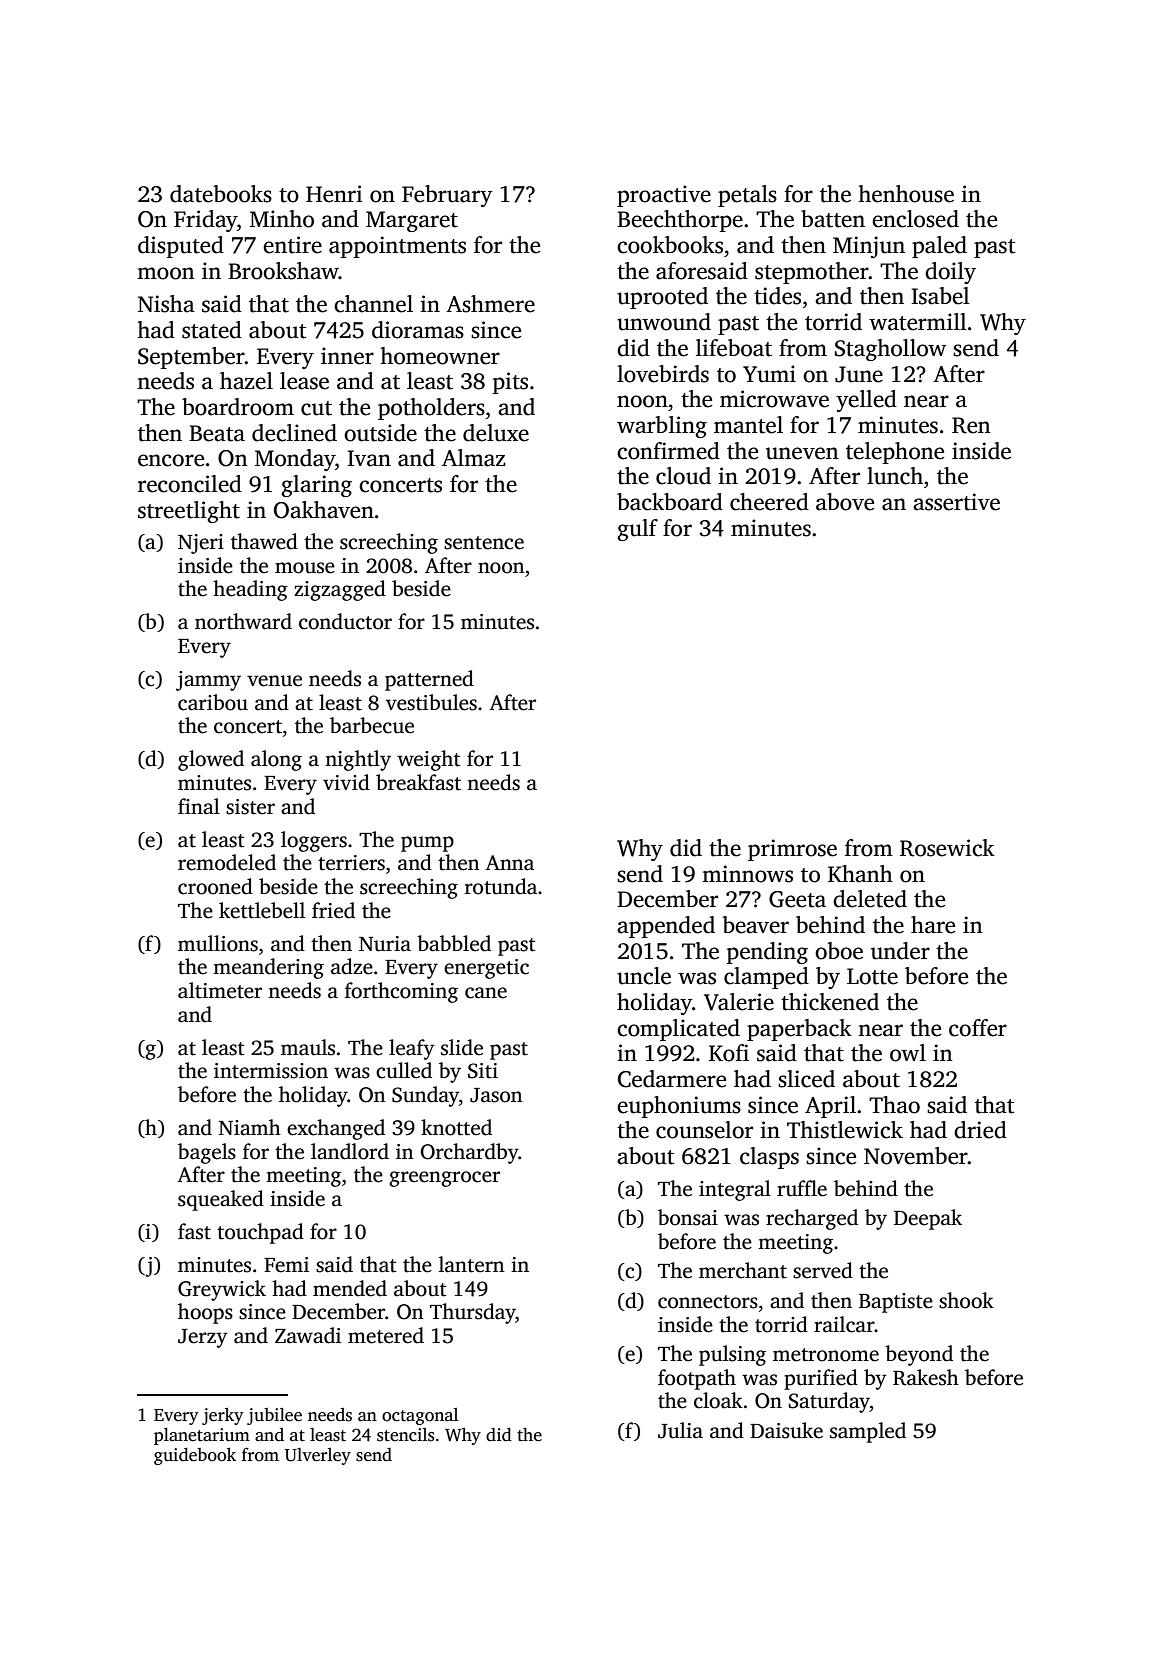 The width and height of the document is (1165, 1654). I want to click on dried, so click(980, 1130).
